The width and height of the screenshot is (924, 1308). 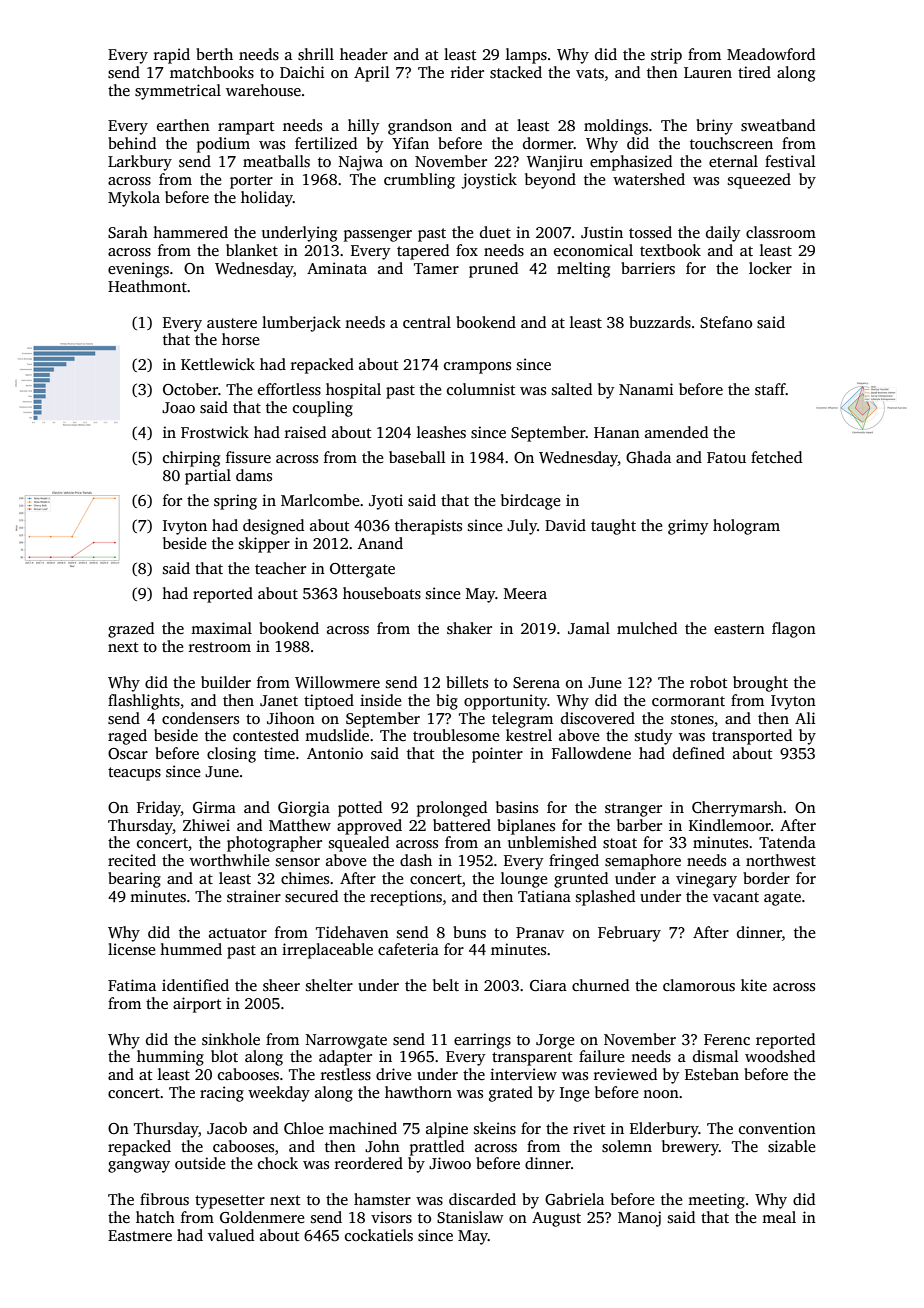 I want to click on earrings, so click(x=482, y=1041).
